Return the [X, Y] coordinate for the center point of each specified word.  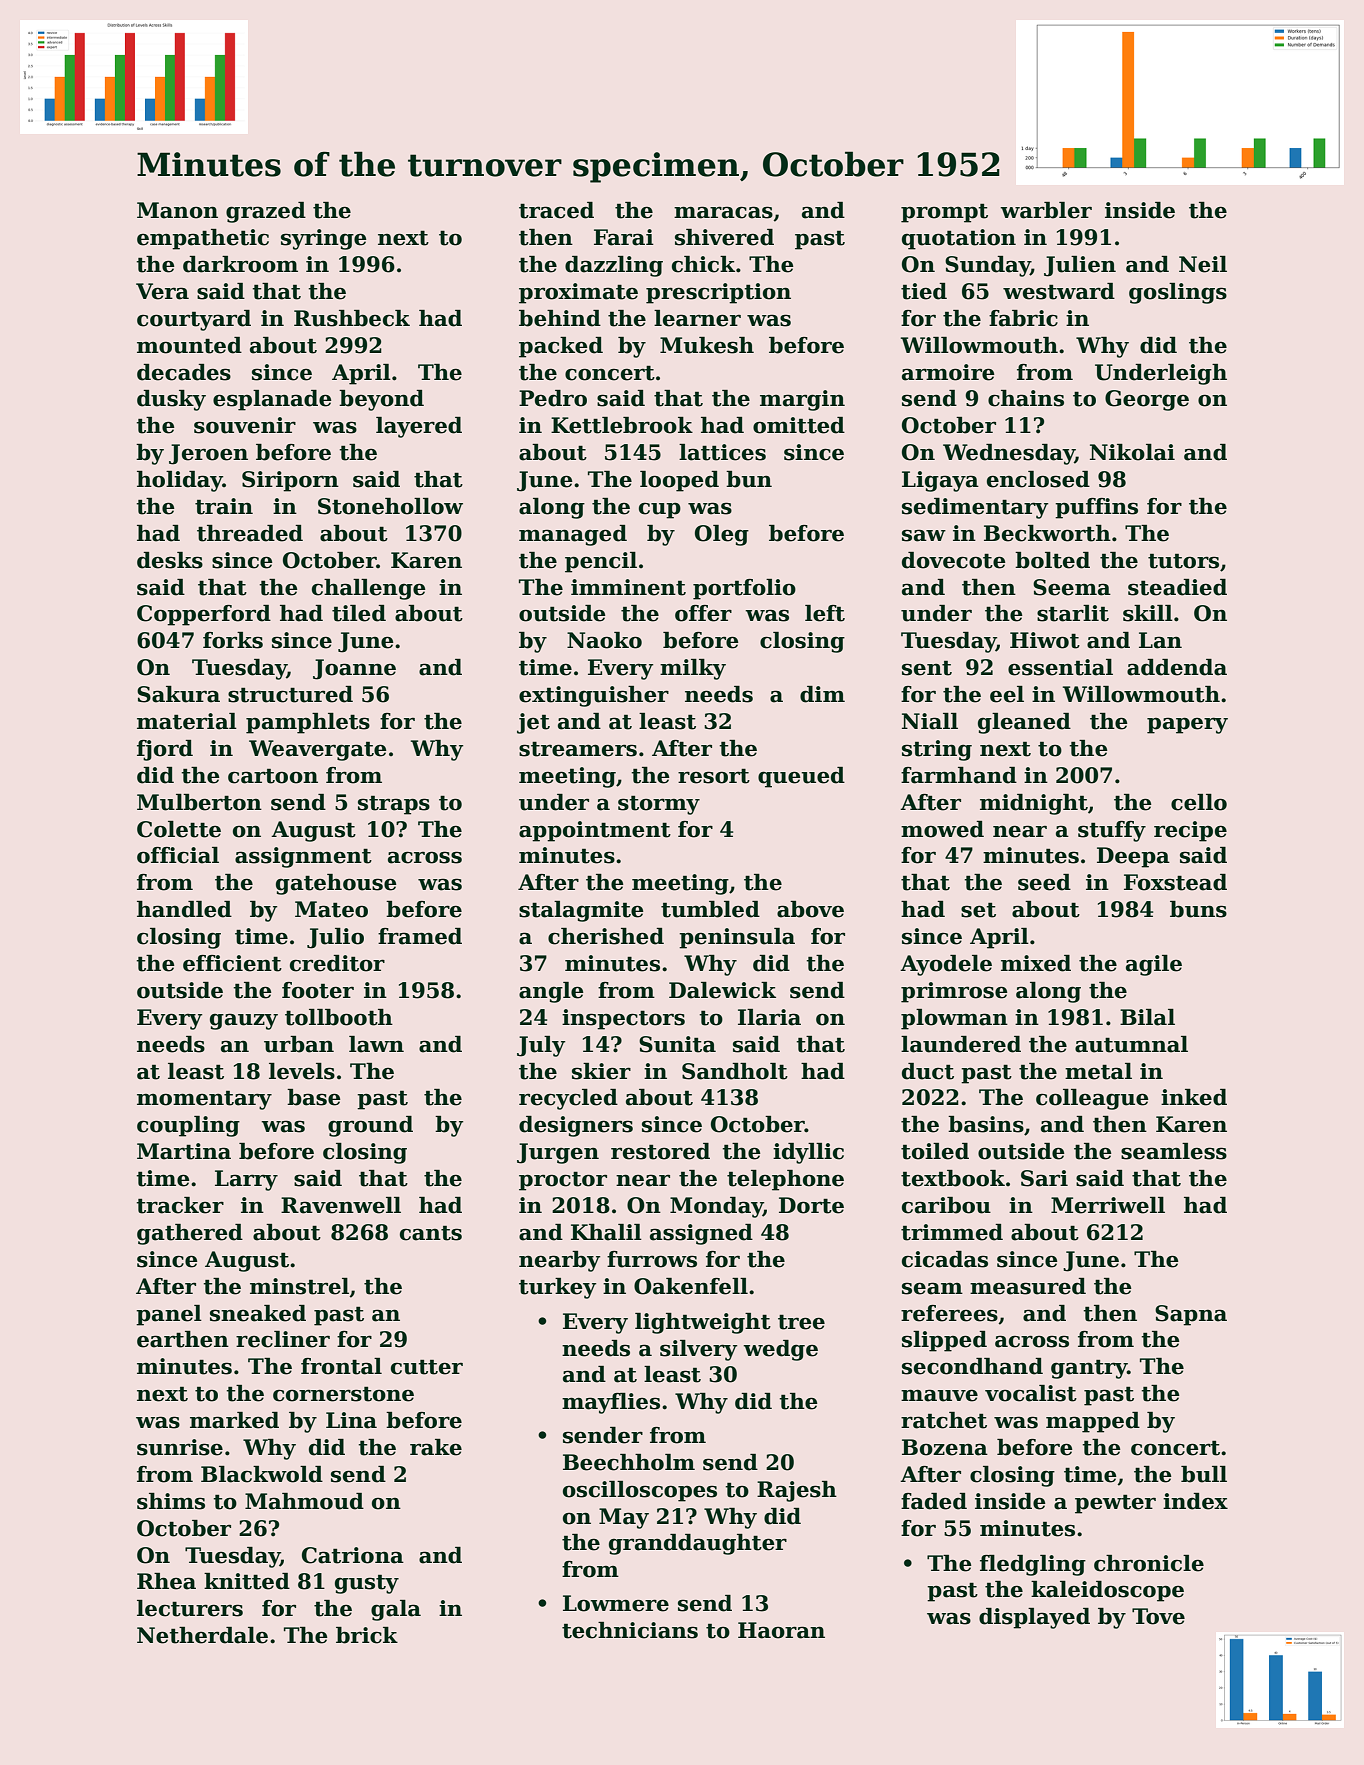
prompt [944, 213]
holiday [180, 481]
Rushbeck [352, 318]
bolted [1052, 560]
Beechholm [629, 1462]
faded [934, 1501]
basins [986, 1124]
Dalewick [722, 990]
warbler [1046, 210]
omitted [799, 425]
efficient [232, 963]
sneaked [258, 1313]
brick [367, 1635]
